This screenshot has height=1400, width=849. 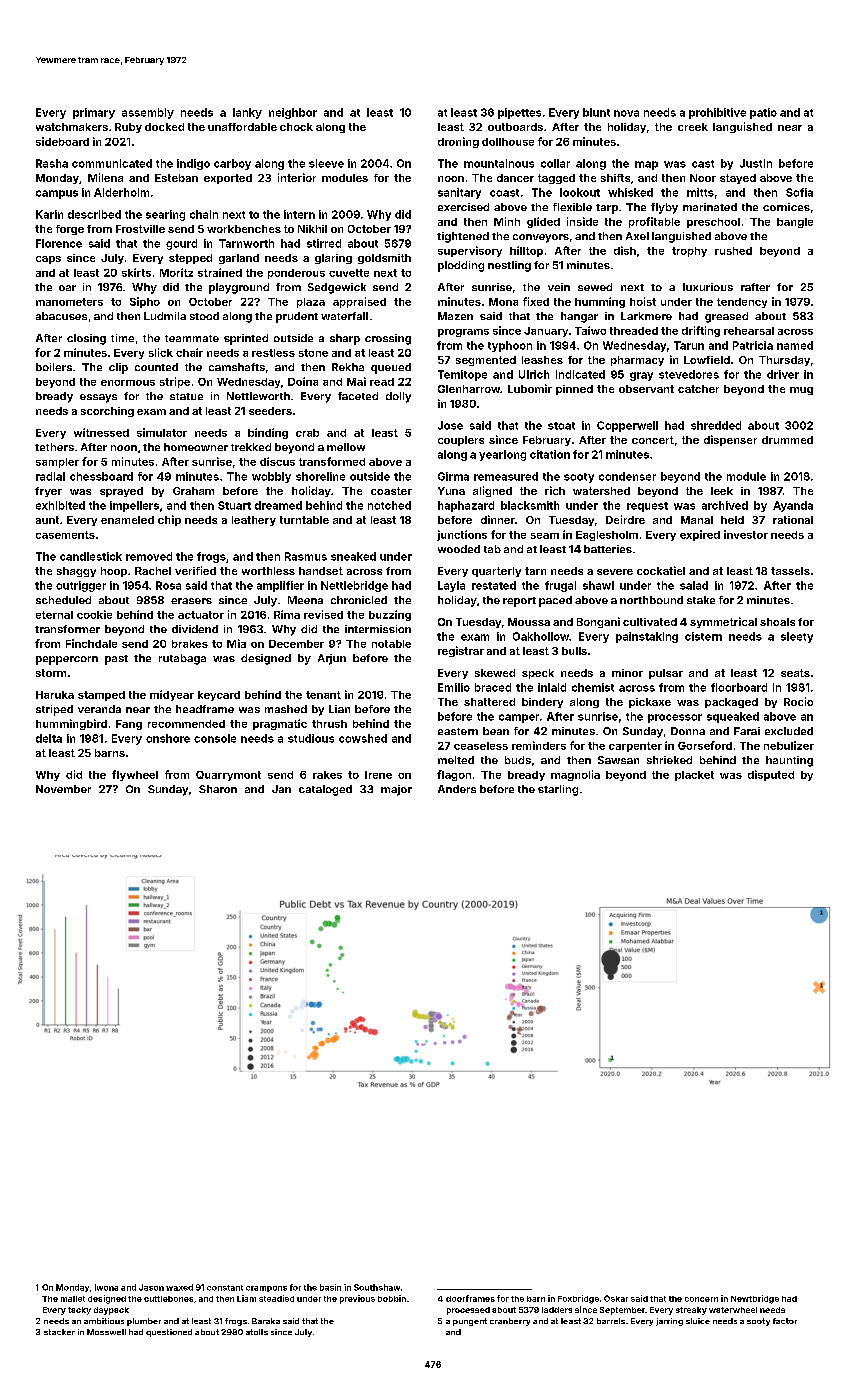 I want to click on Rosa, so click(x=168, y=585).
